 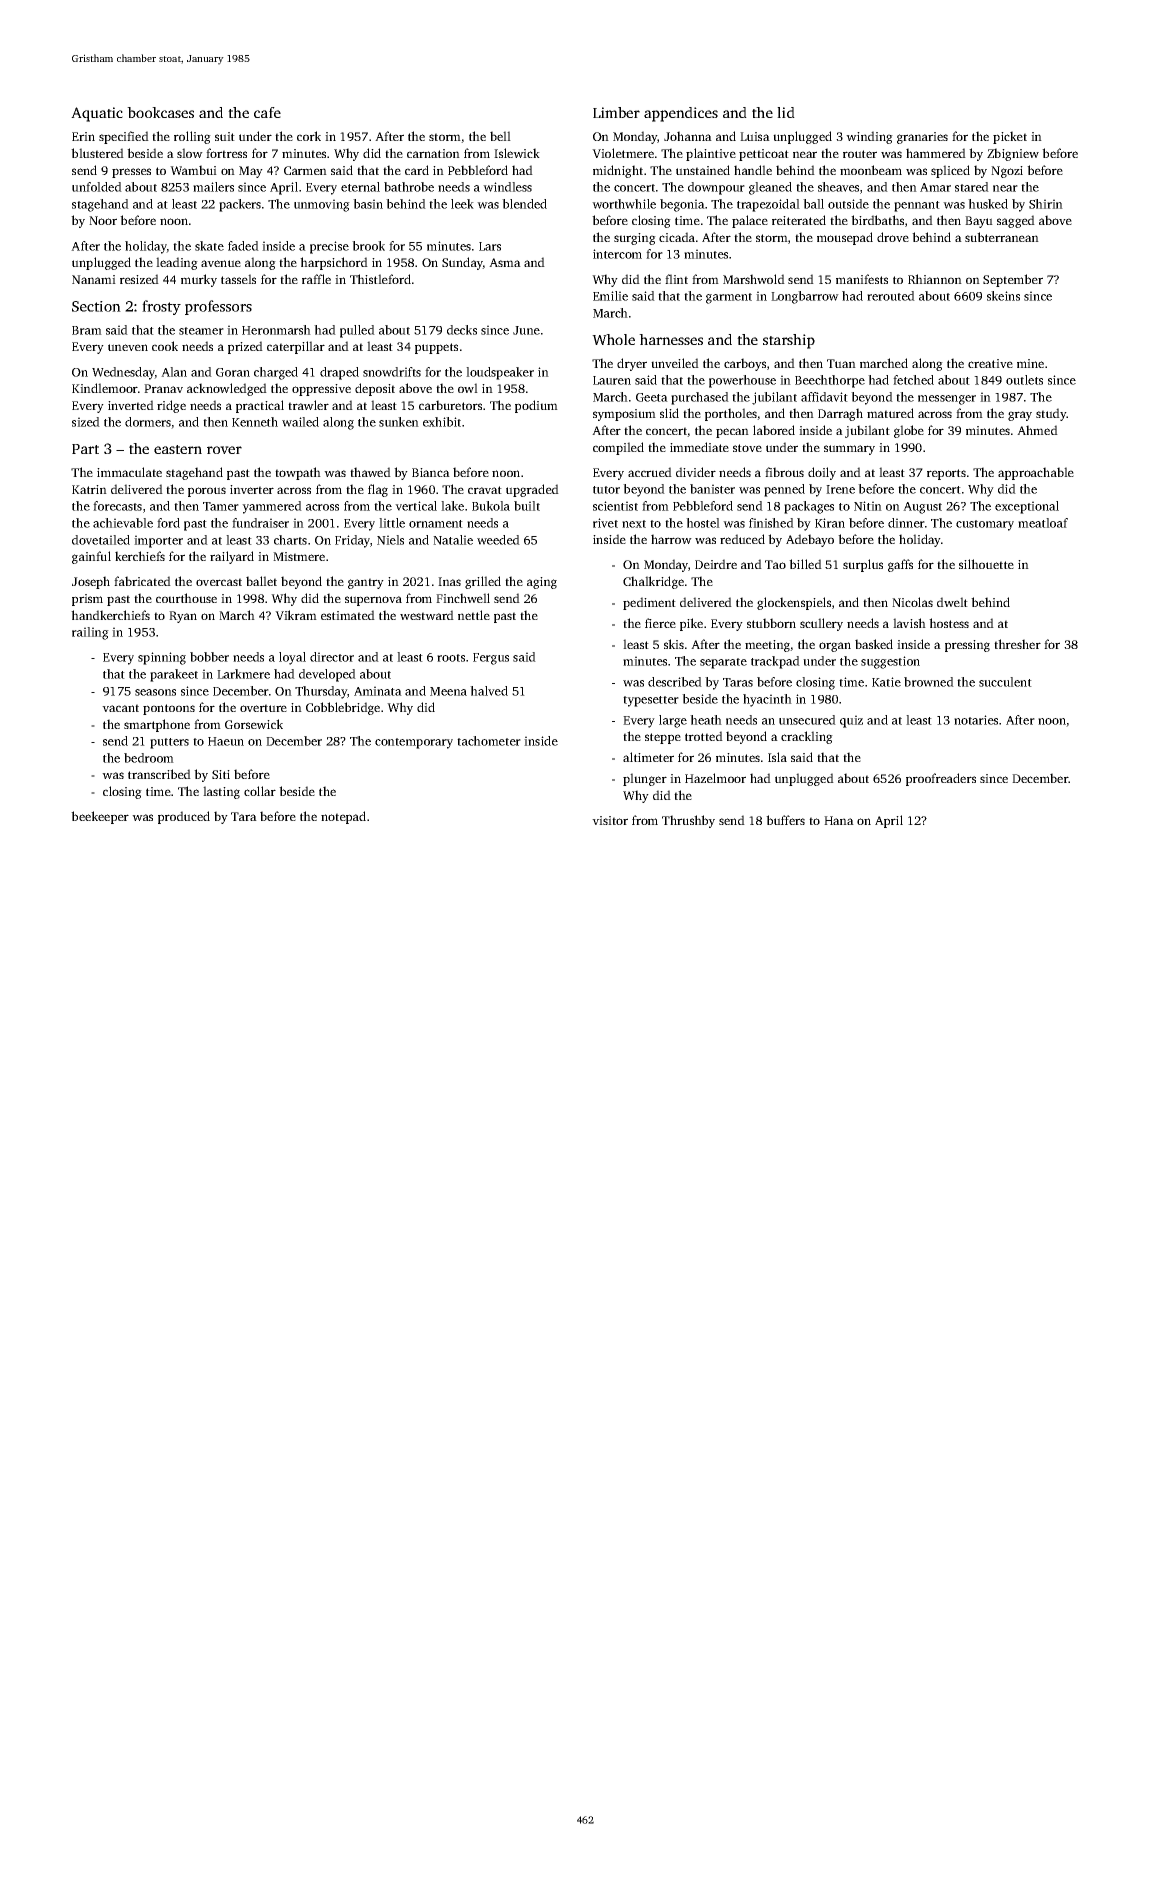 What do you see at coordinates (645, 779) in the page?
I see `plunger` at bounding box center [645, 779].
